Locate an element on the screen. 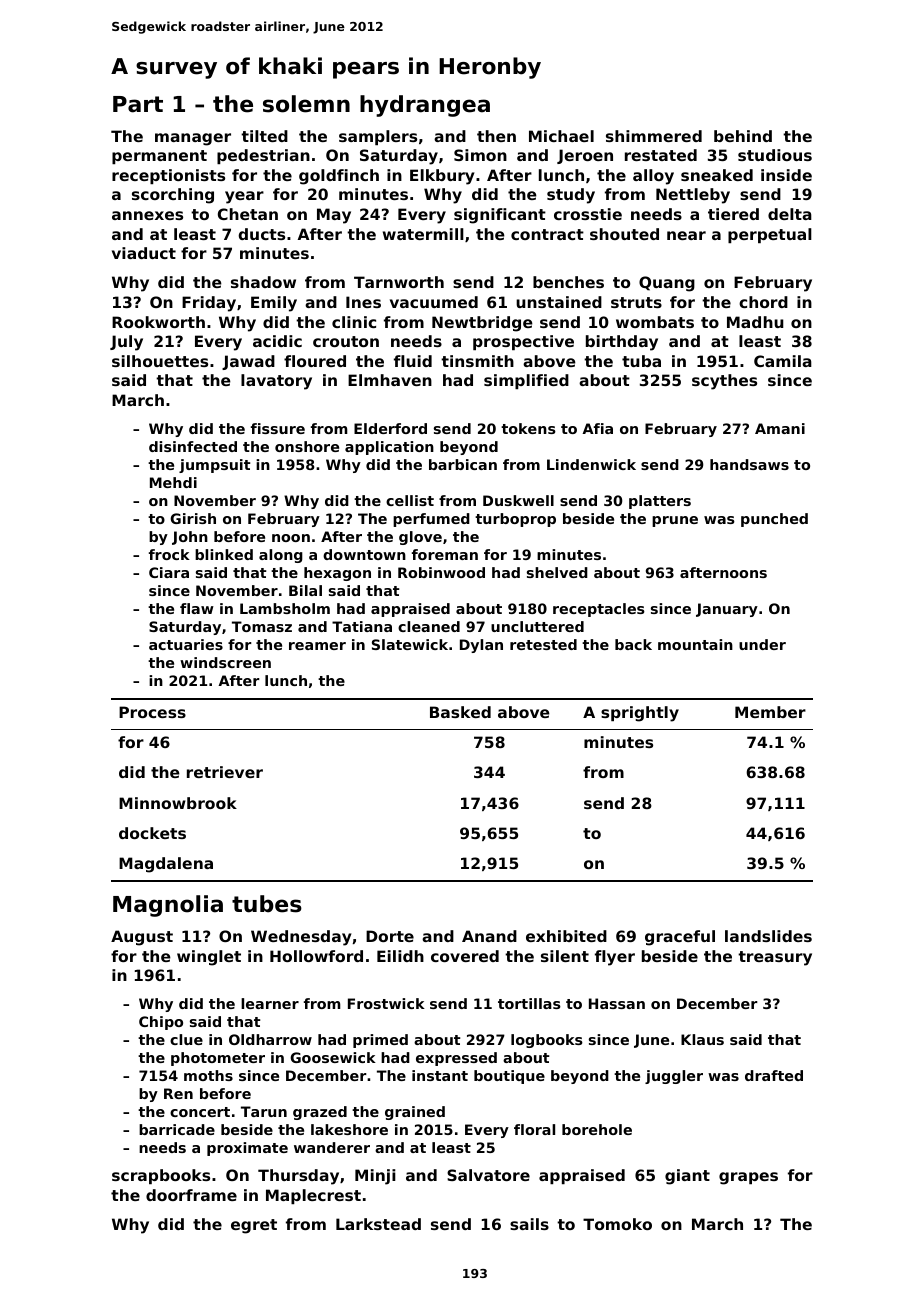 The image size is (924, 1308). viaduct is located at coordinates (144, 253).
